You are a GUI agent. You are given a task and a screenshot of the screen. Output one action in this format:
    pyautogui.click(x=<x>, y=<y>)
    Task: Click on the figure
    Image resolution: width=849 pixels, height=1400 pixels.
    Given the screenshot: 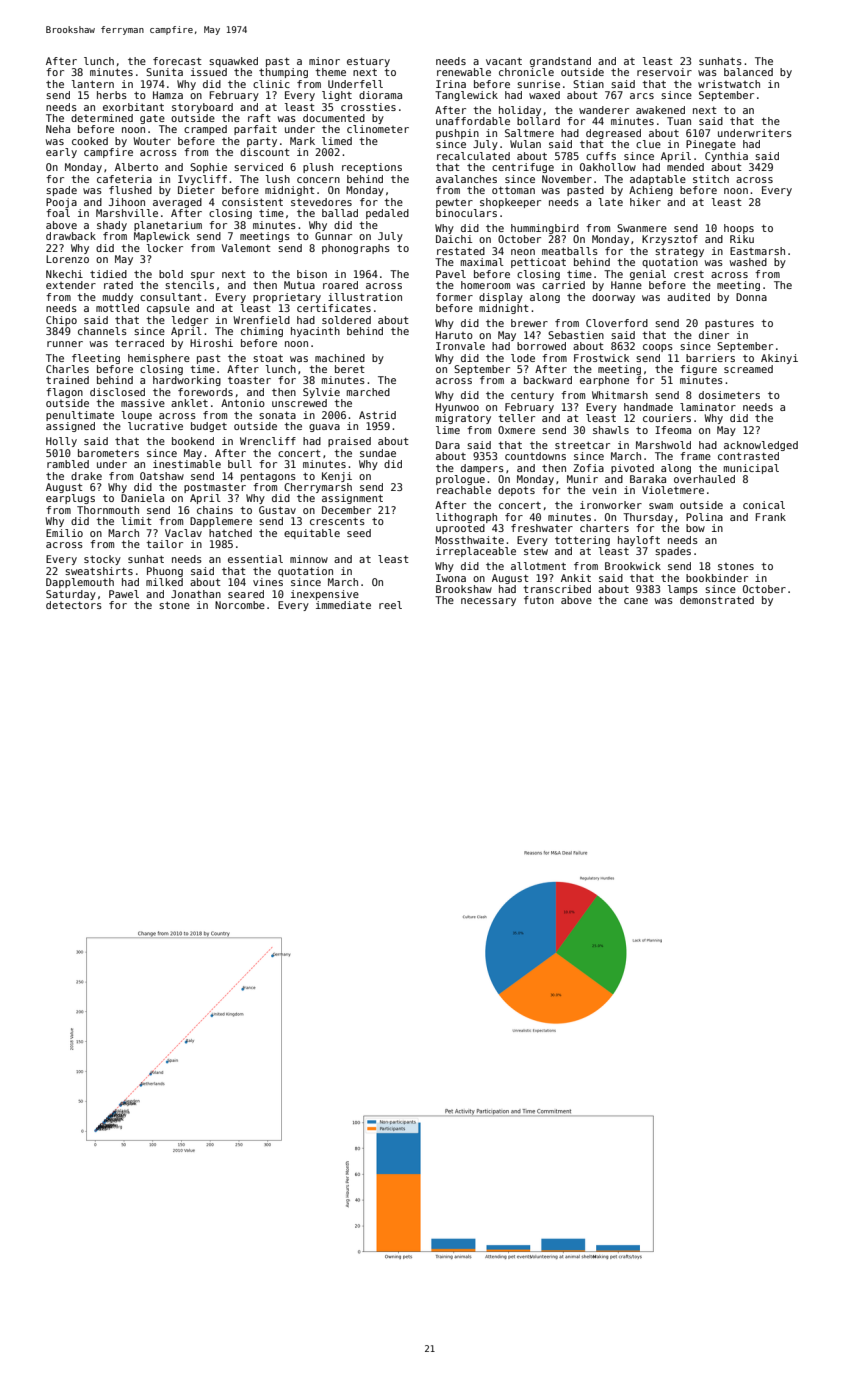 What is the action you would take?
    pyautogui.click(x=698, y=370)
